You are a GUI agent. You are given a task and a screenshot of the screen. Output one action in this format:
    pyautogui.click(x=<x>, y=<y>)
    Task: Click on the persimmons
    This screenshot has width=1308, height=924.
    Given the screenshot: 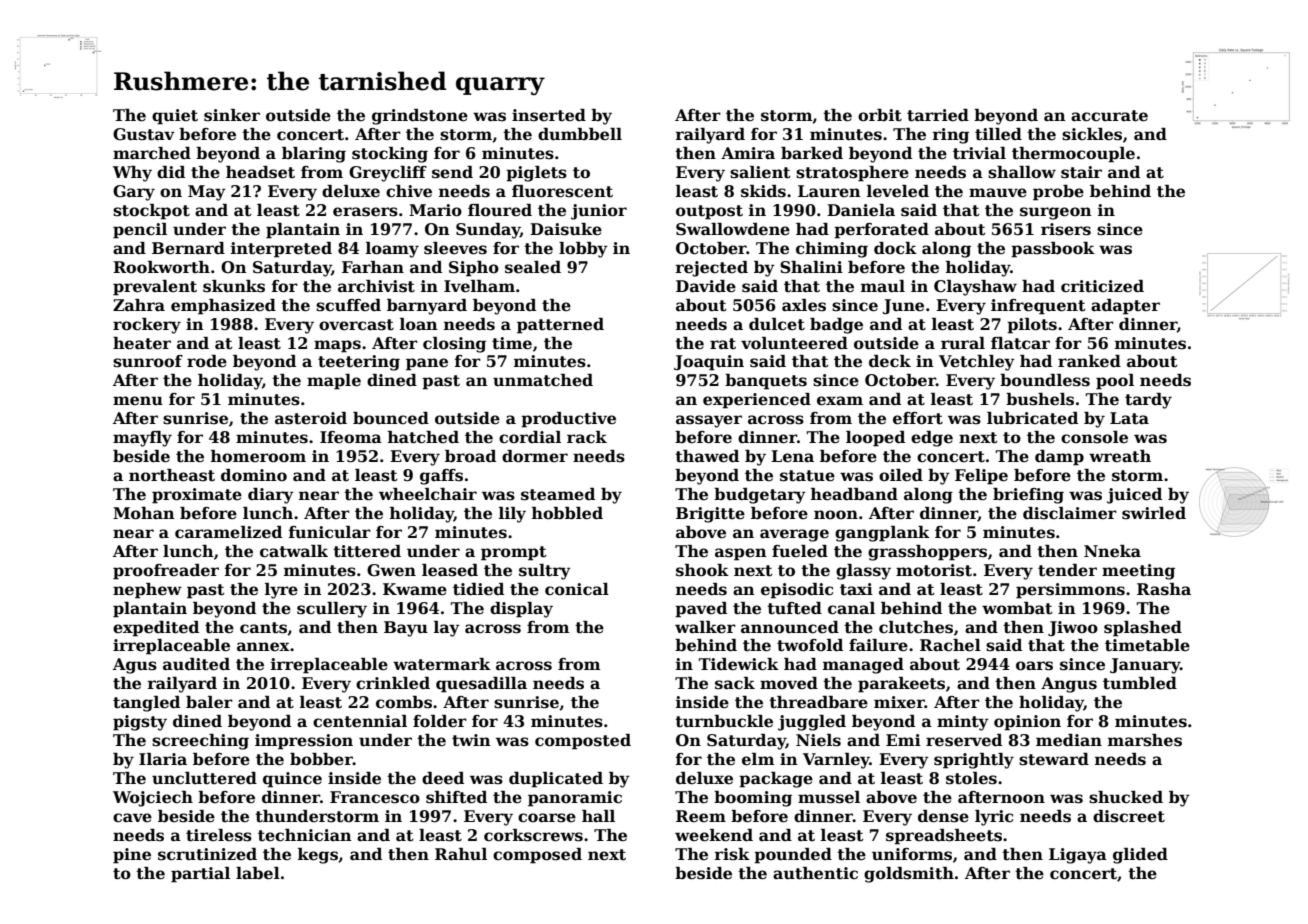 What is the action you would take?
    pyautogui.click(x=1070, y=591)
